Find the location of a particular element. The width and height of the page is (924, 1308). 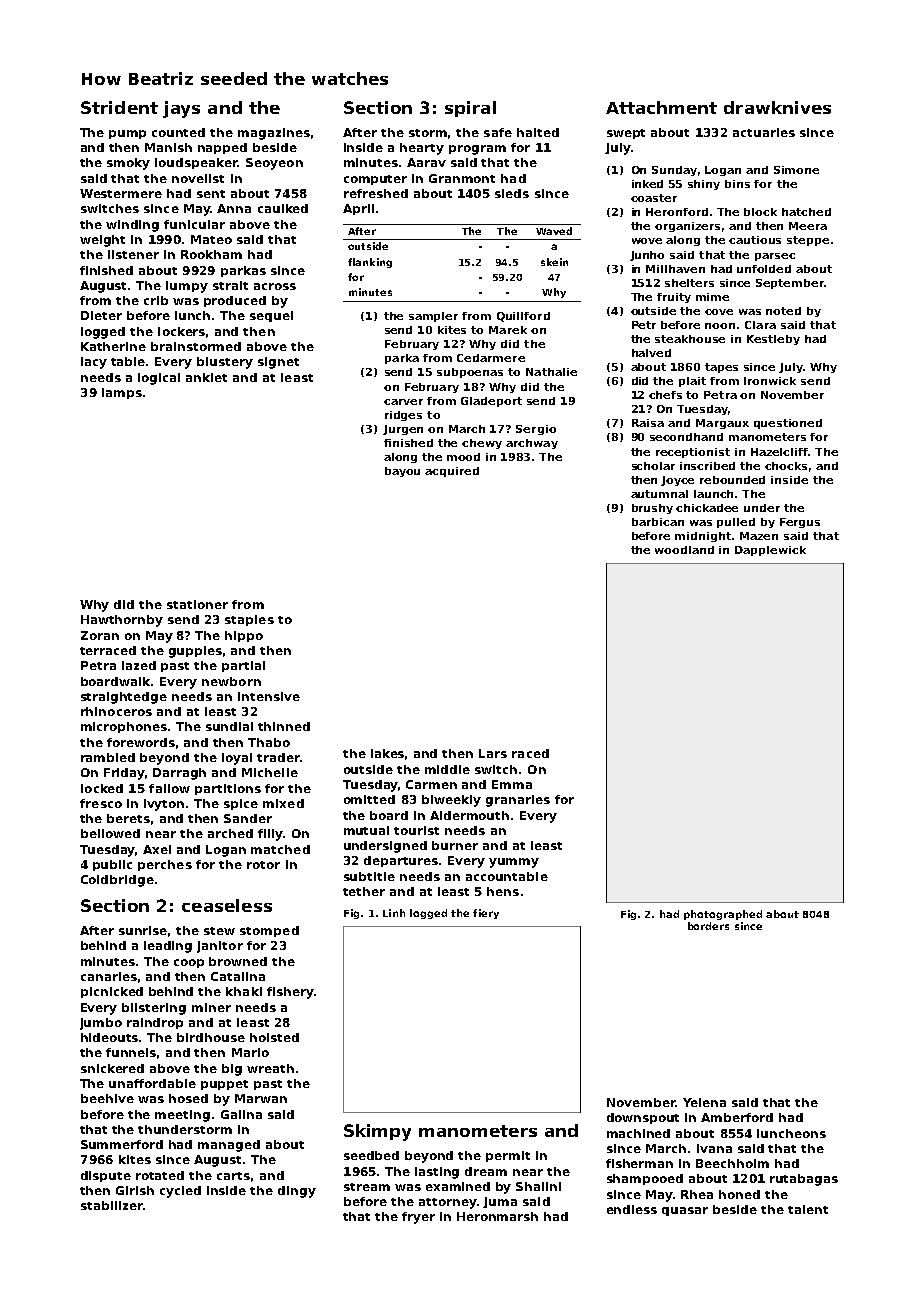

Mateo is located at coordinates (211, 239).
